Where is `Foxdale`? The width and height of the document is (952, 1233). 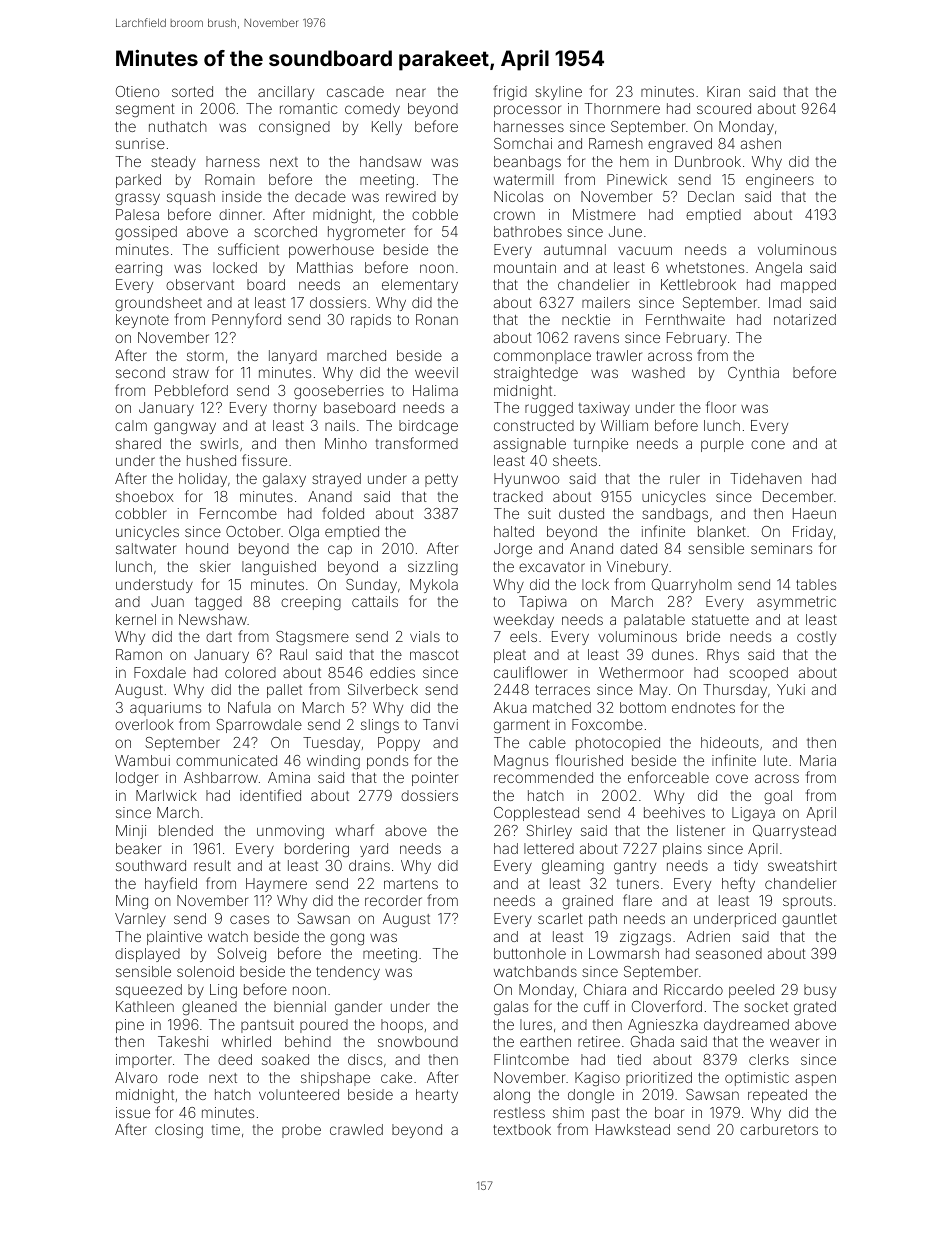
Foxdale is located at coordinates (160, 672).
